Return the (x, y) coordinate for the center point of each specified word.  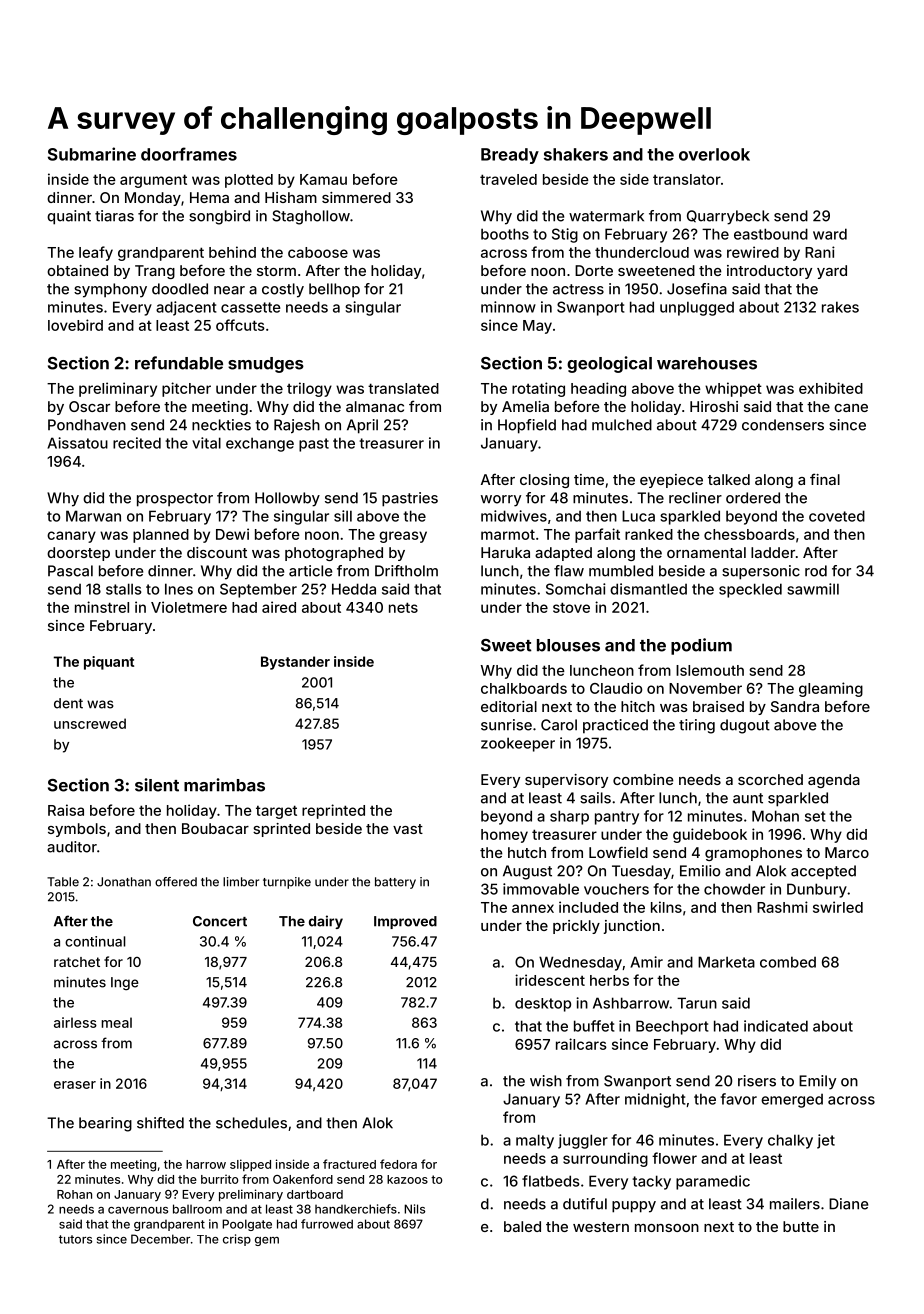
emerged (792, 1101)
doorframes (189, 154)
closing (544, 481)
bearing (105, 1124)
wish (546, 1081)
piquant (109, 663)
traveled (508, 179)
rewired (753, 252)
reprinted (333, 811)
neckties (221, 425)
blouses (568, 645)
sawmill (813, 589)
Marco (847, 852)
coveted (837, 516)
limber (241, 882)
